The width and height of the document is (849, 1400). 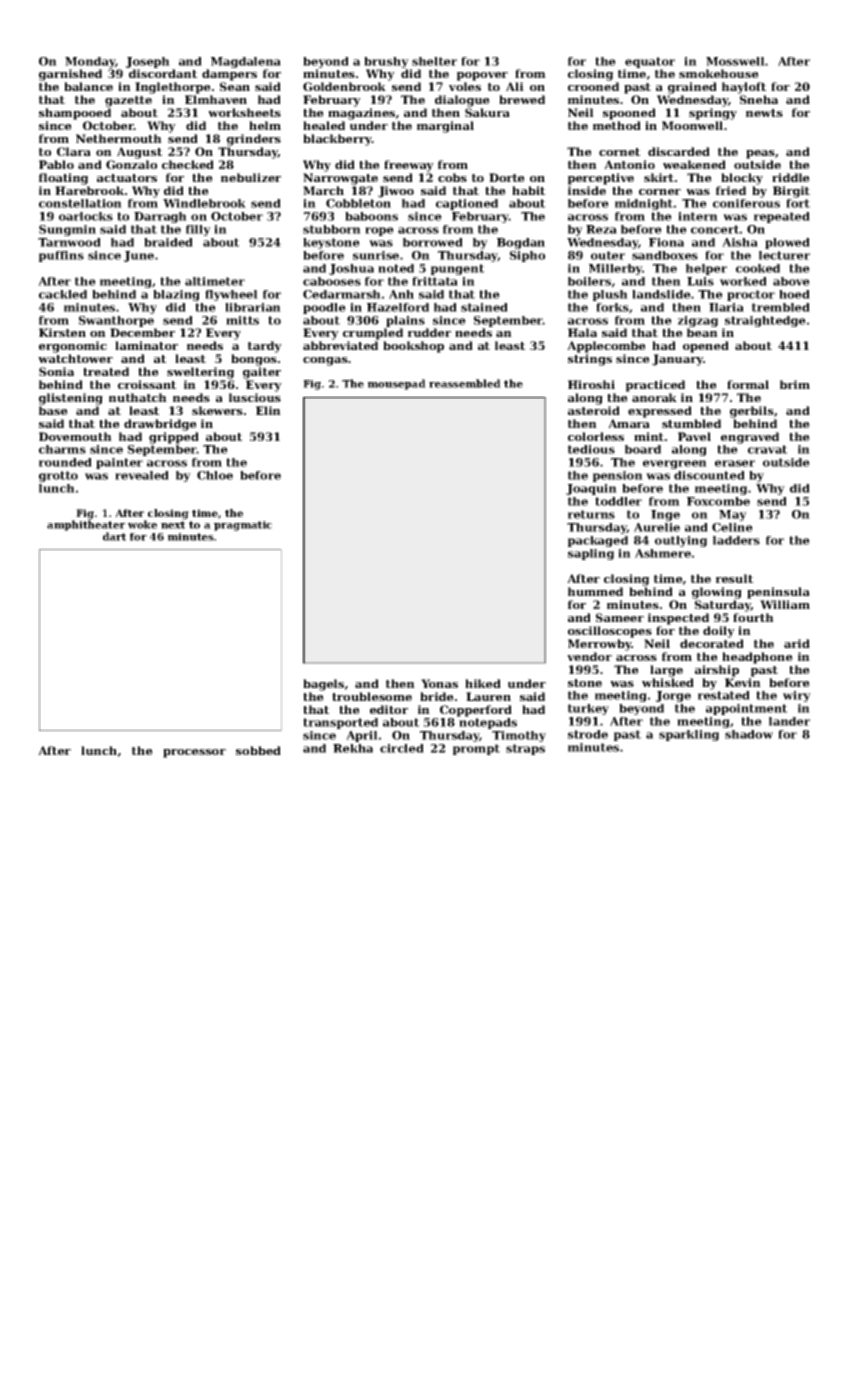 I want to click on oarlocks, so click(x=86, y=216).
